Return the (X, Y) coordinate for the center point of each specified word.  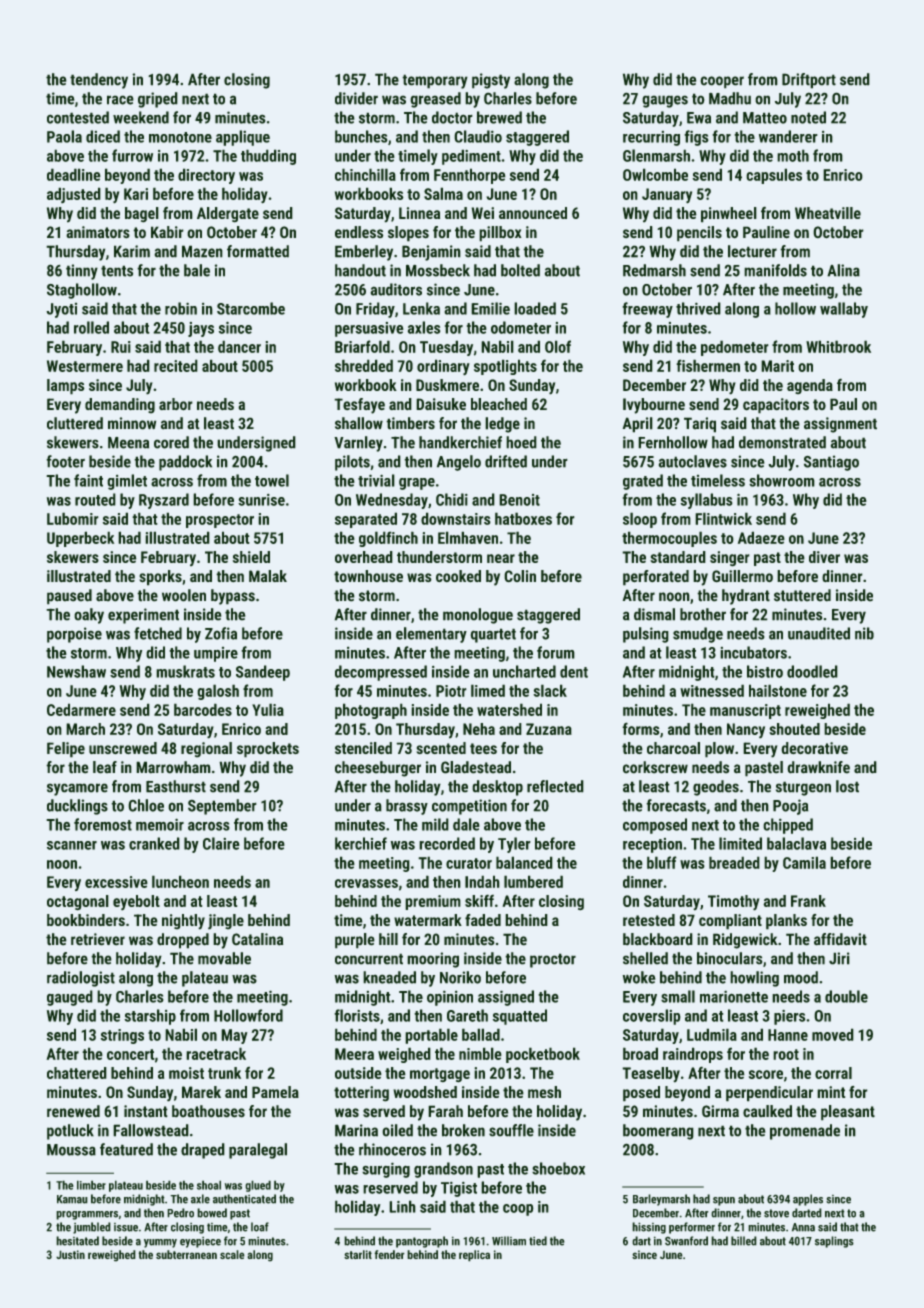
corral (833, 1073)
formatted (258, 251)
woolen (184, 595)
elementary (431, 635)
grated (643, 482)
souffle (511, 1130)
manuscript (745, 711)
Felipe (66, 750)
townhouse (368, 576)
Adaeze (761, 537)
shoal (209, 1185)
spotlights (505, 367)
